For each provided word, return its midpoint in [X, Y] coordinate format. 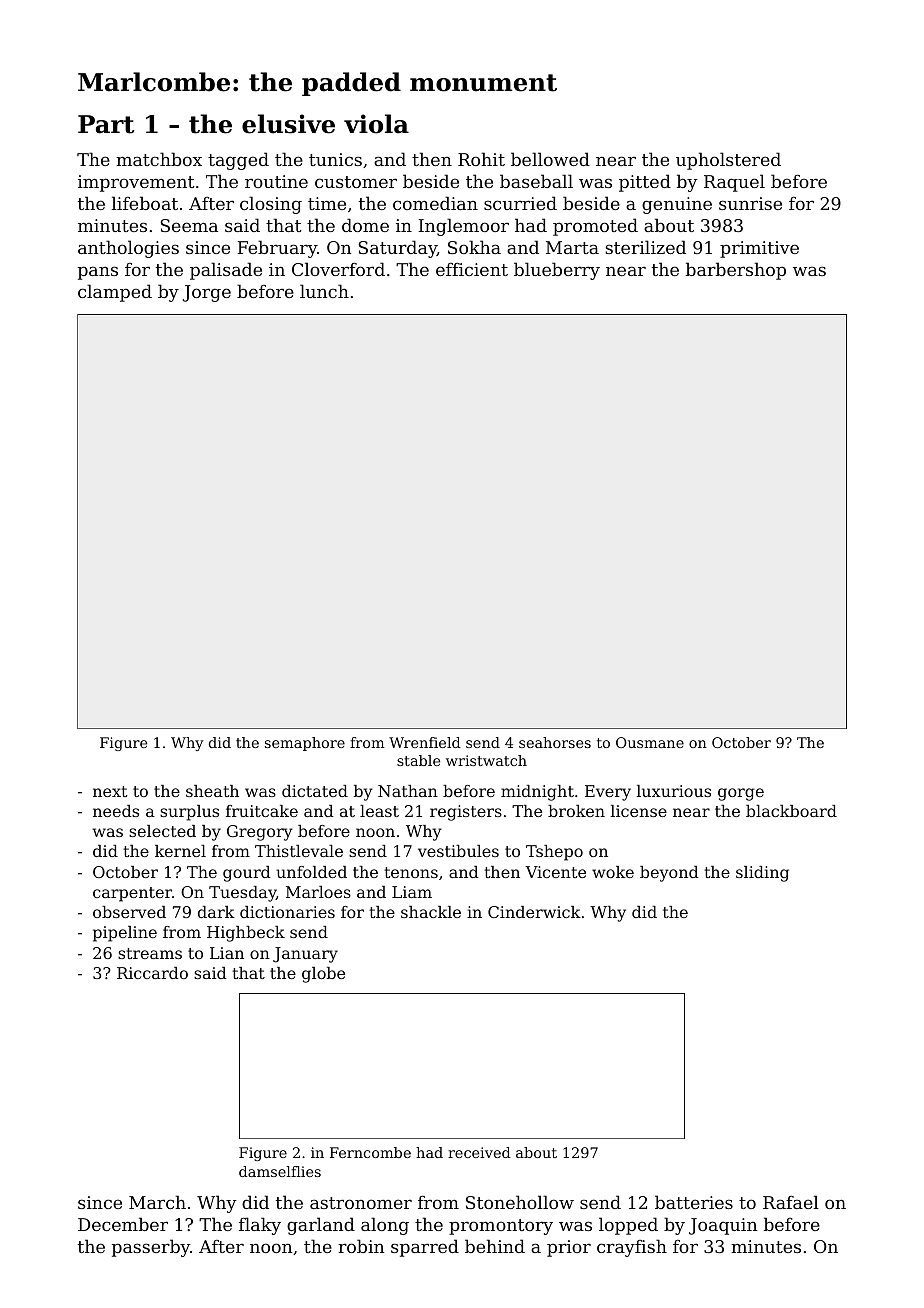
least [379, 811]
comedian [435, 203]
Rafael [791, 1202]
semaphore [305, 744]
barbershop [736, 271]
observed [129, 912]
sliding [762, 874]
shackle [431, 912]
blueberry [557, 271]
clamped [115, 293]
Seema [189, 225]
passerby [151, 1248]
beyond [669, 874]
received [479, 1152]
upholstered [728, 161]
